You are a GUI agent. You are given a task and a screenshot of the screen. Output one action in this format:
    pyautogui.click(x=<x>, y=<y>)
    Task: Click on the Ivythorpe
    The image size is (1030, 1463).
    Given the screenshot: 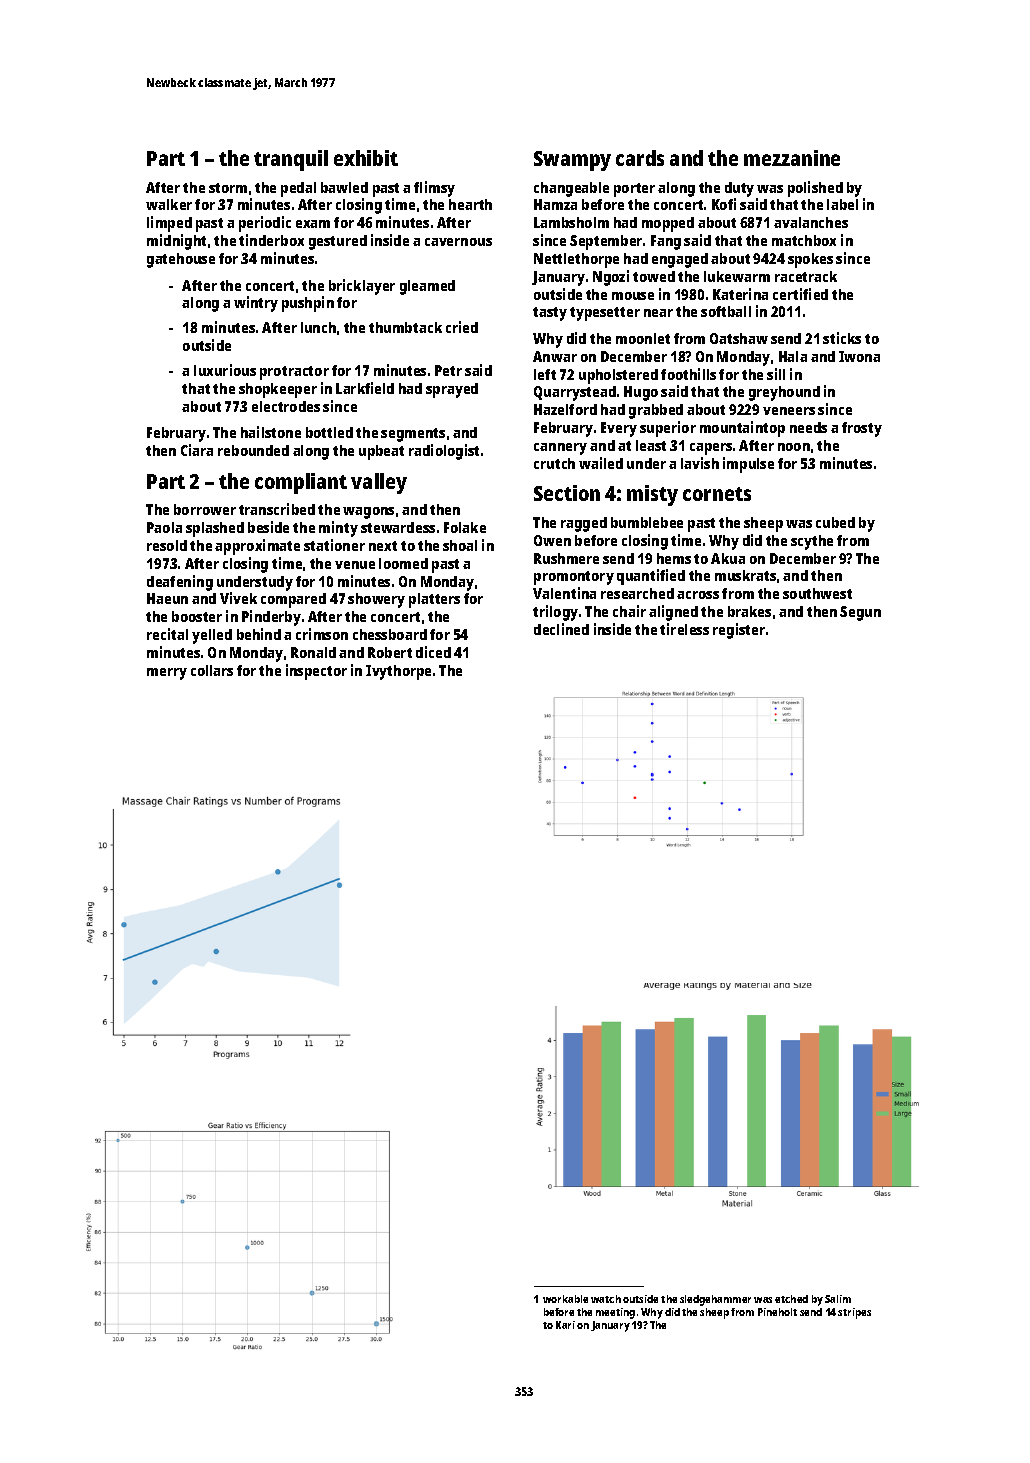 What is the action you would take?
    pyautogui.click(x=398, y=672)
